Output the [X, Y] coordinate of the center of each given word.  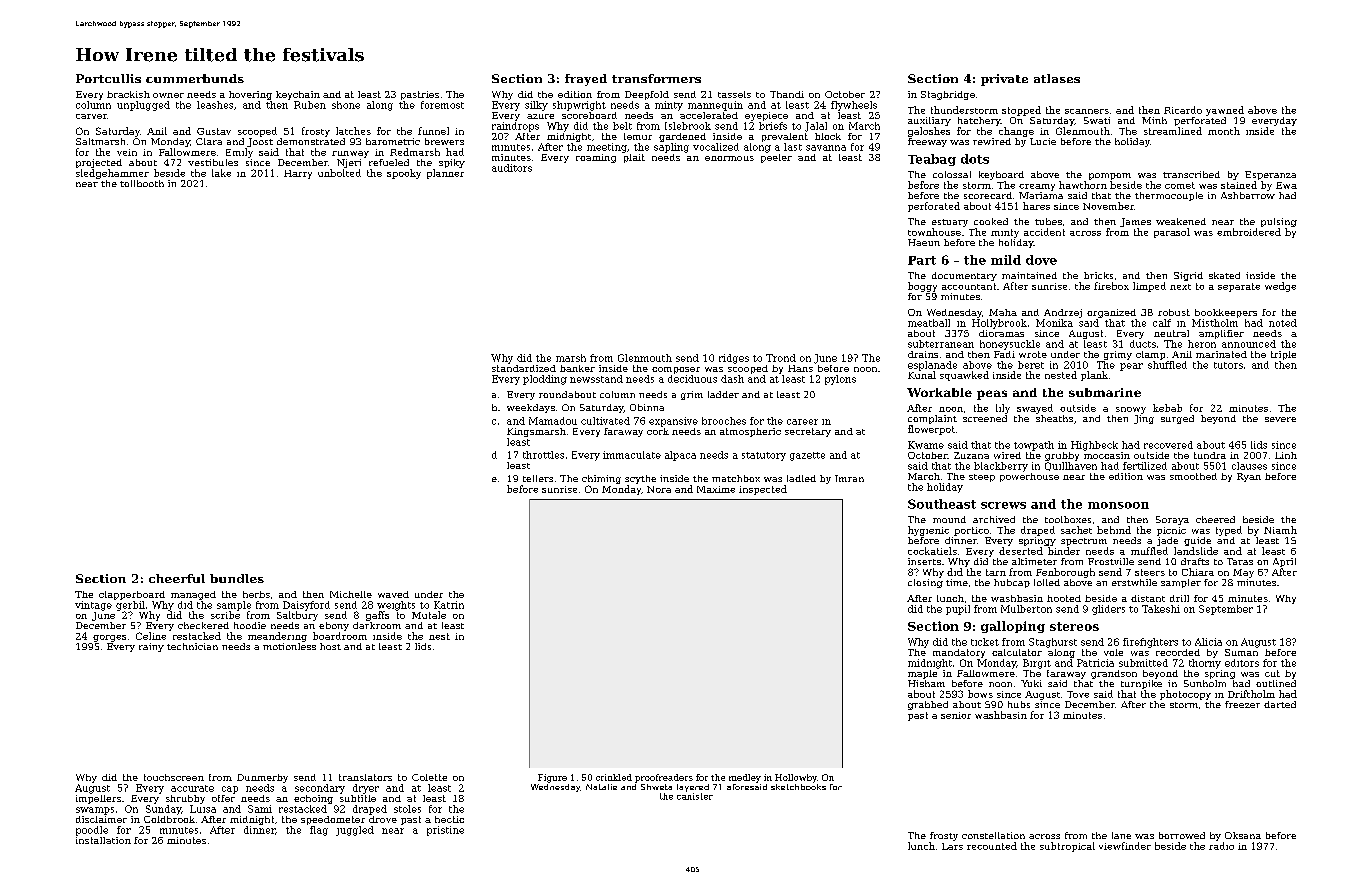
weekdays [531, 408]
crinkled [614, 777]
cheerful [177, 578]
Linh [1286, 455]
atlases [1057, 78]
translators [365, 777]
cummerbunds [195, 78]
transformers [656, 78]
